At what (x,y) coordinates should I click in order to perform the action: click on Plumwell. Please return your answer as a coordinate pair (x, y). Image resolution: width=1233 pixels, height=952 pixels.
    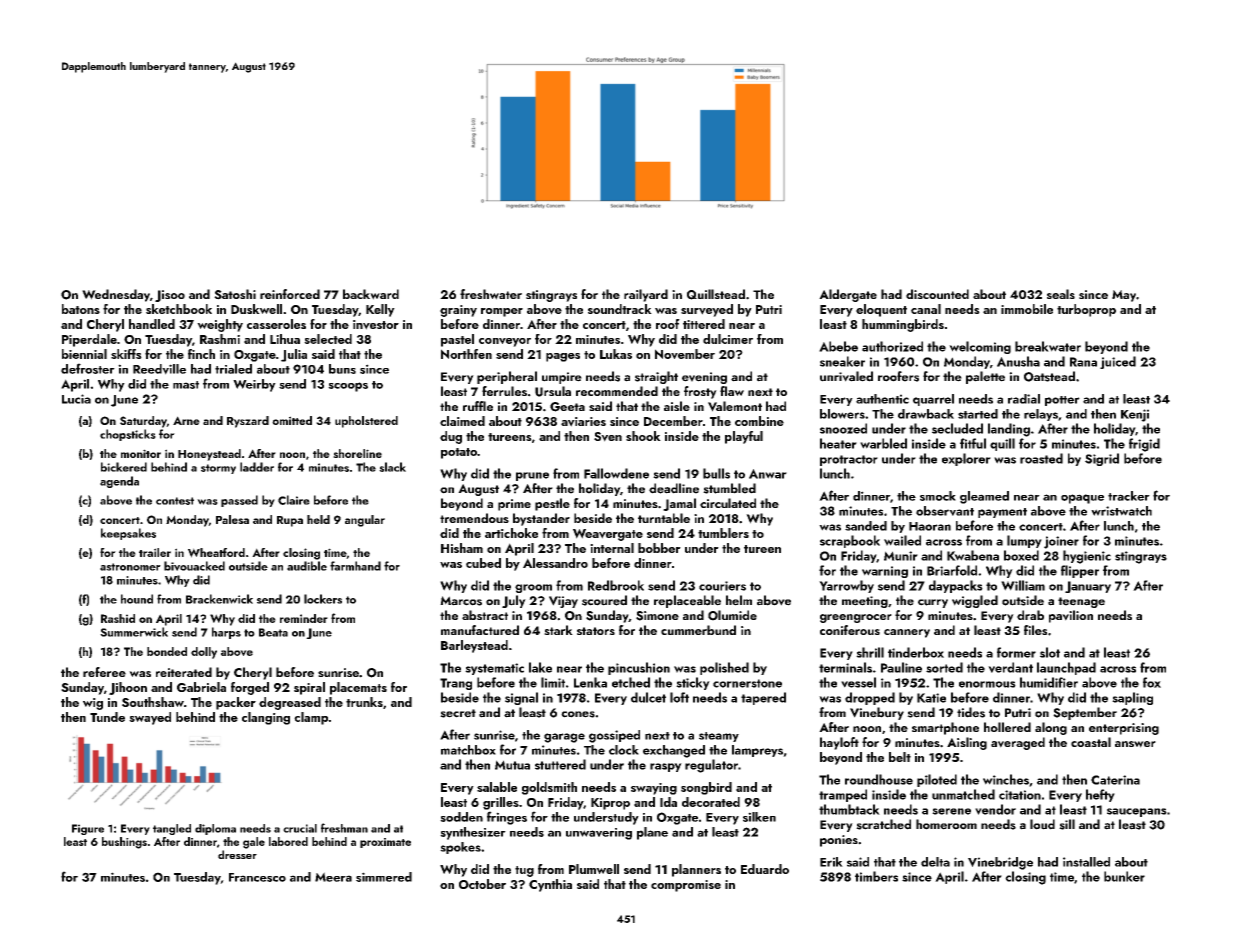
    Looking at the image, I should click on (594, 869).
